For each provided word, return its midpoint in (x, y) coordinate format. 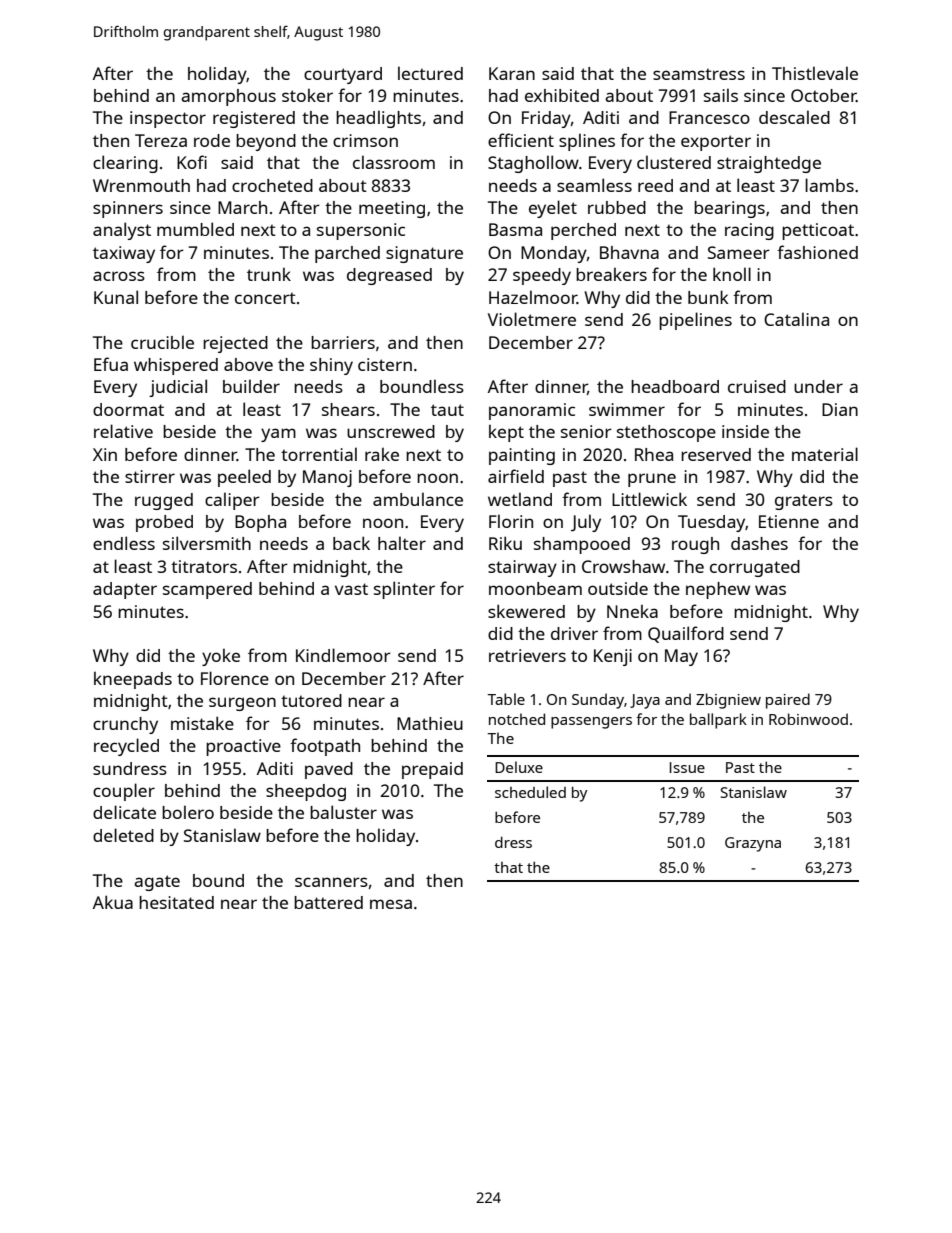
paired (788, 701)
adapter (125, 590)
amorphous (228, 97)
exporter (716, 143)
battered (328, 902)
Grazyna (753, 844)
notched (517, 719)
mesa (391, 904)
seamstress (699, 74)
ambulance (418, 499)
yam (278, 435)
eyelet (553, 209)
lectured (430, 73)
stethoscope (666, 433)
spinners (128, 209)
